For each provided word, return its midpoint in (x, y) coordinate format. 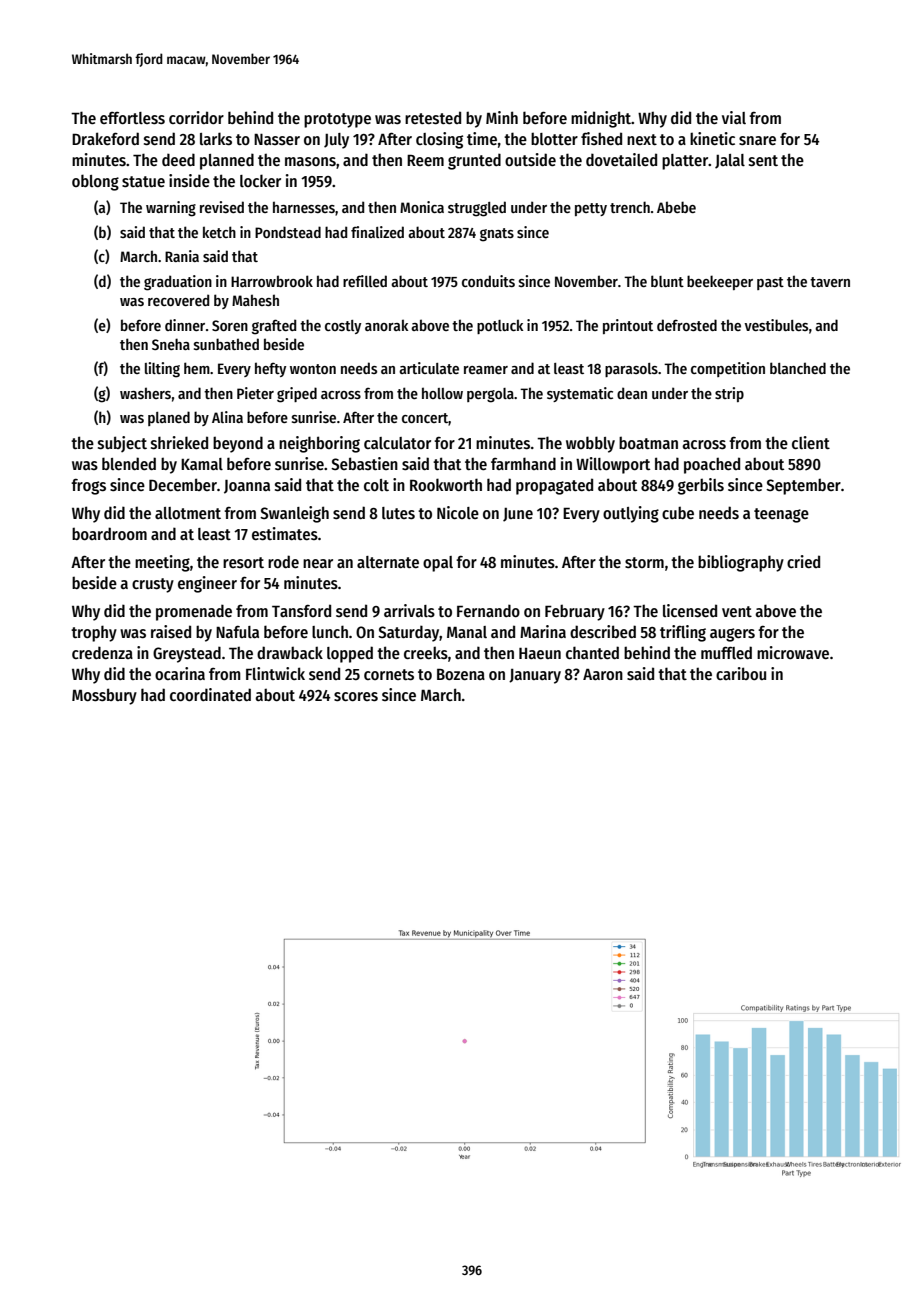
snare (757, 141)
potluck (500, 326)
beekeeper (720, 282)
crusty (153, 585)
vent (737, 611)
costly (343, 327)
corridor (196, 117)
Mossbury (104, 696)
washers (145, 393)
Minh (502, 117)
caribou (741, 673)
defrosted (687, 325)
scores (356, 697)
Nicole (458, 512)
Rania (182, 256)
